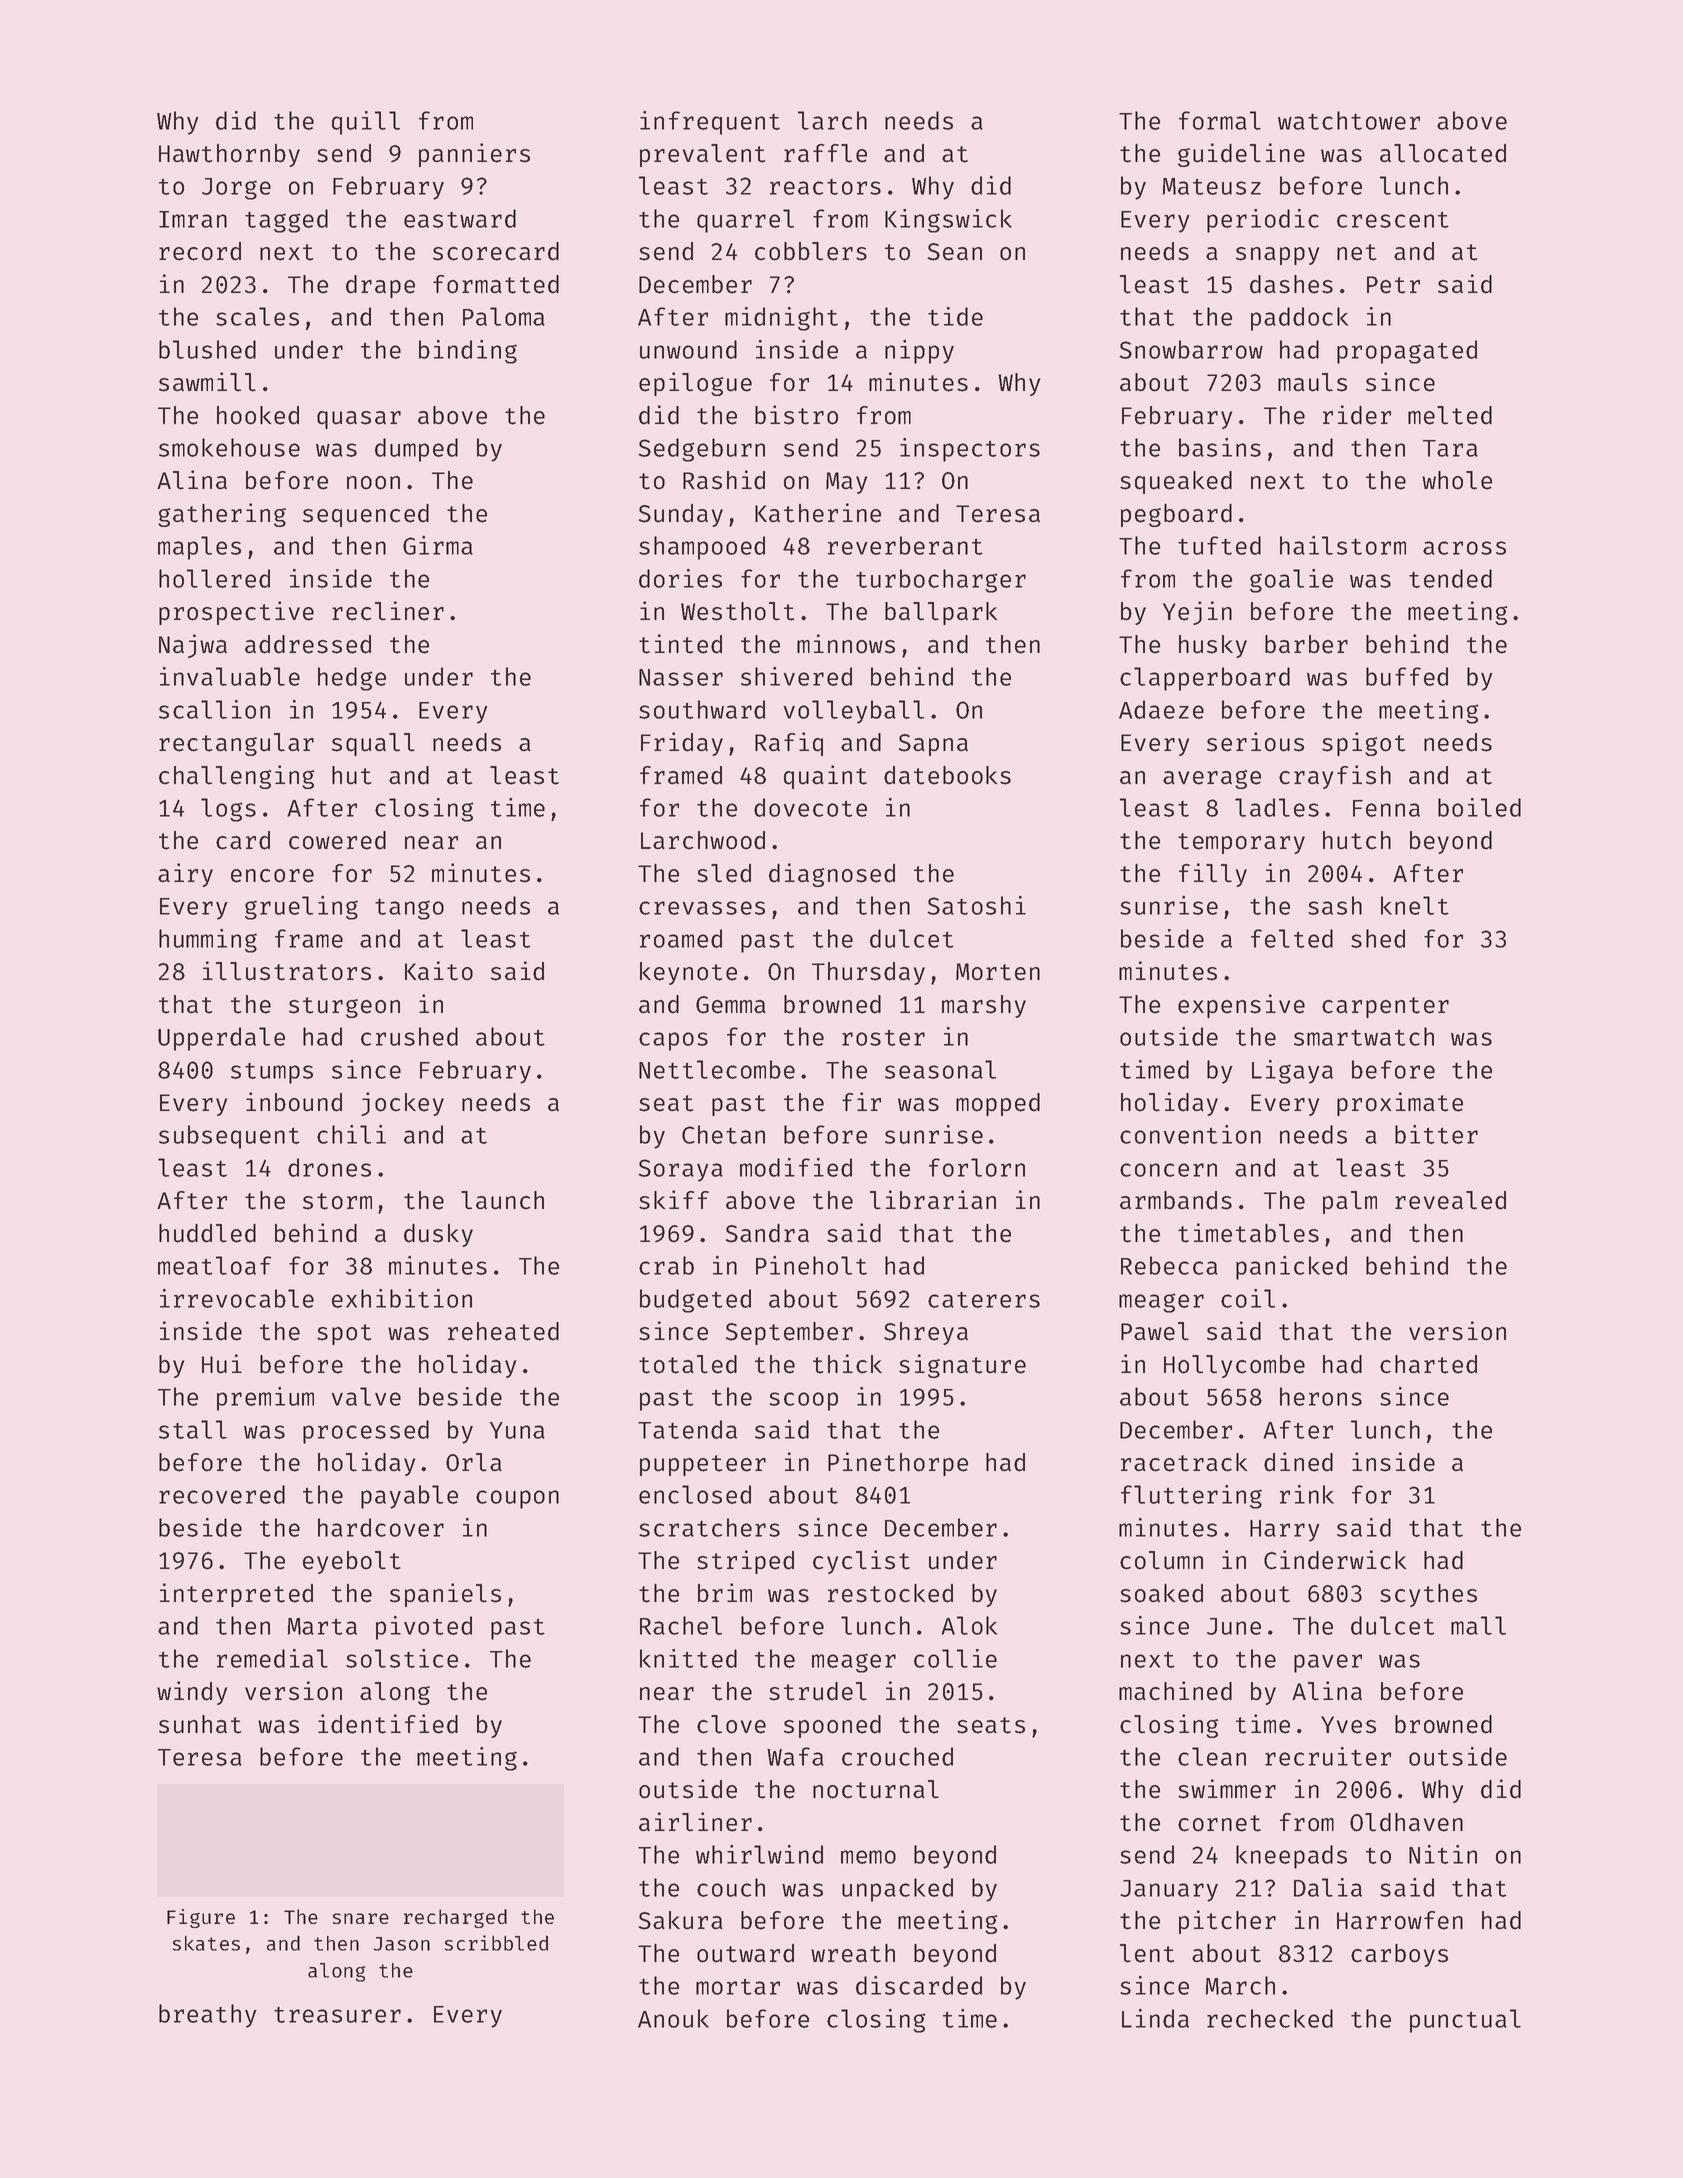  Describe the element at coordinates (257, 316) in the document. I see `scales` at that location.
